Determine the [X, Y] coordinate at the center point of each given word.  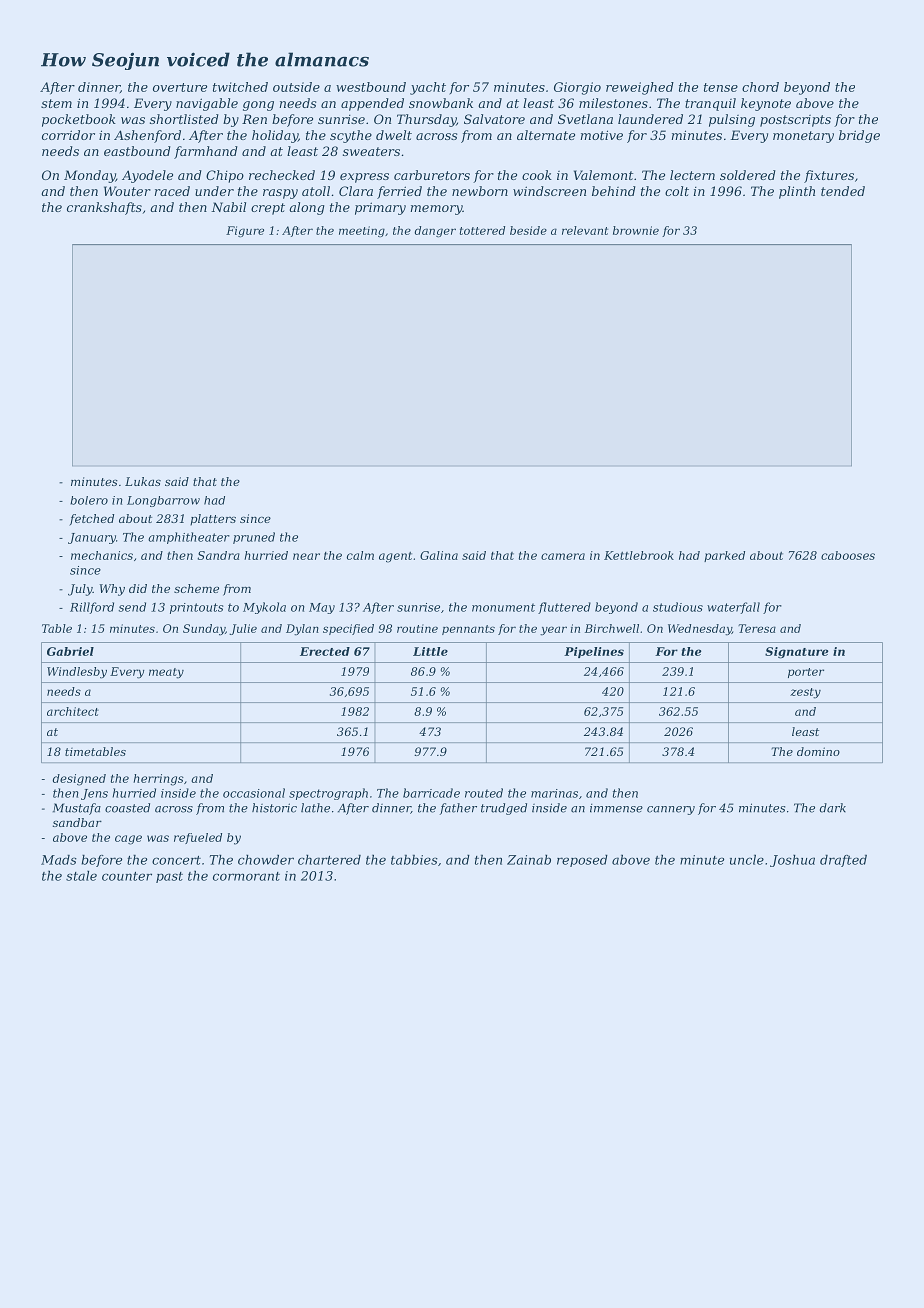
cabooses [848, 555]
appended [372, 104]
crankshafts [104, 208]
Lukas [143, 481]
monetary [803, 137]
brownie [636, 230]
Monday [90, 176]
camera [563, 556]
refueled [198, 838]
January [92, 538]
